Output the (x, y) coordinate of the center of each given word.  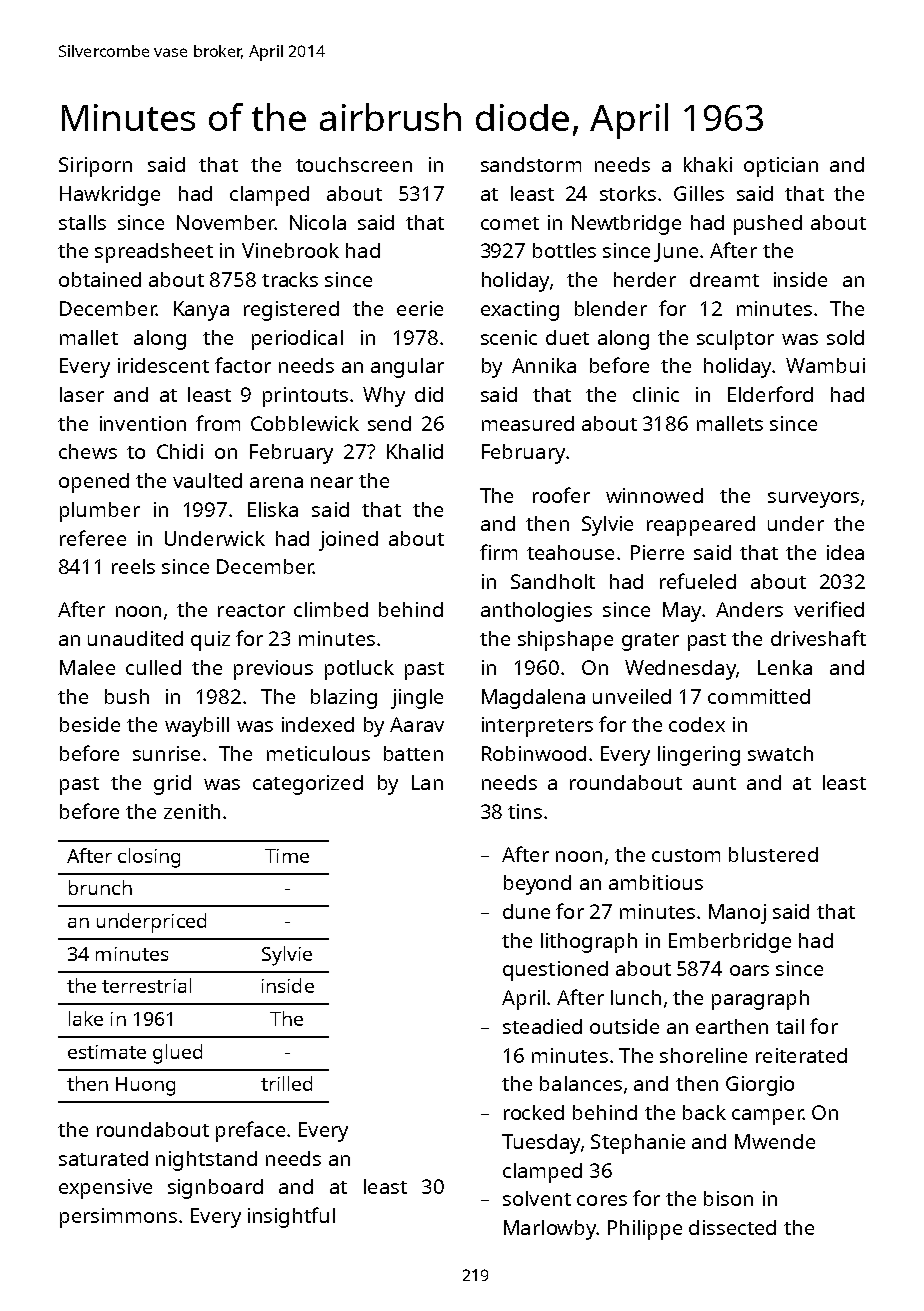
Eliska (273, 509)
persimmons (118, 1218)
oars (749, 970)
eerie (420, 308)
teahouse (570, 552)
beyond (537, 885)
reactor (251, 610)
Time (287, 856)
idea (845, 552)
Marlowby (550, 1230)
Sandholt (553, 581)
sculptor (735, 340)
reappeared (701, 526)
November (226, 222)
